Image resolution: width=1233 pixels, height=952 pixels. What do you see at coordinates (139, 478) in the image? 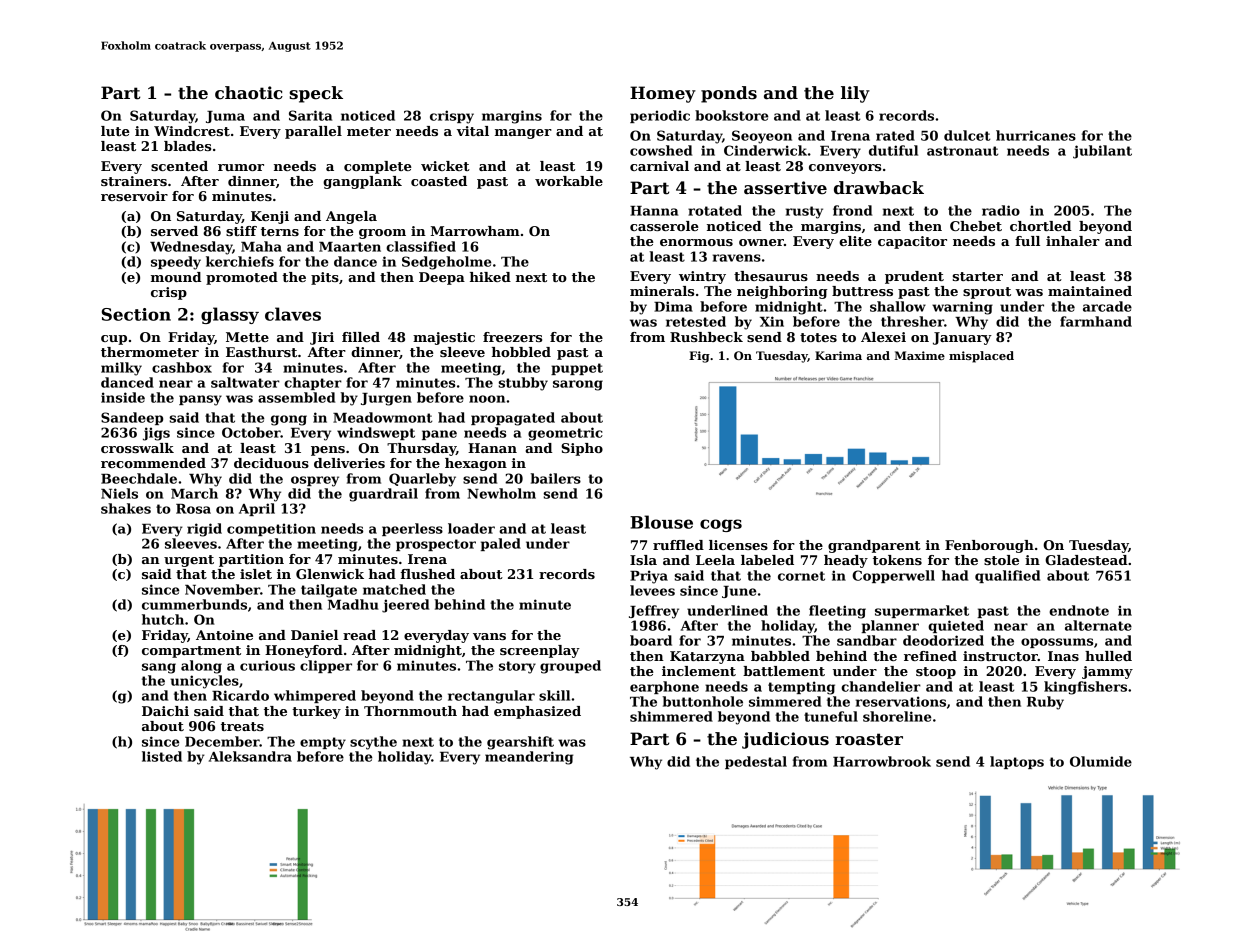
I see `Beechdale` at bounding box center [139, 478].
